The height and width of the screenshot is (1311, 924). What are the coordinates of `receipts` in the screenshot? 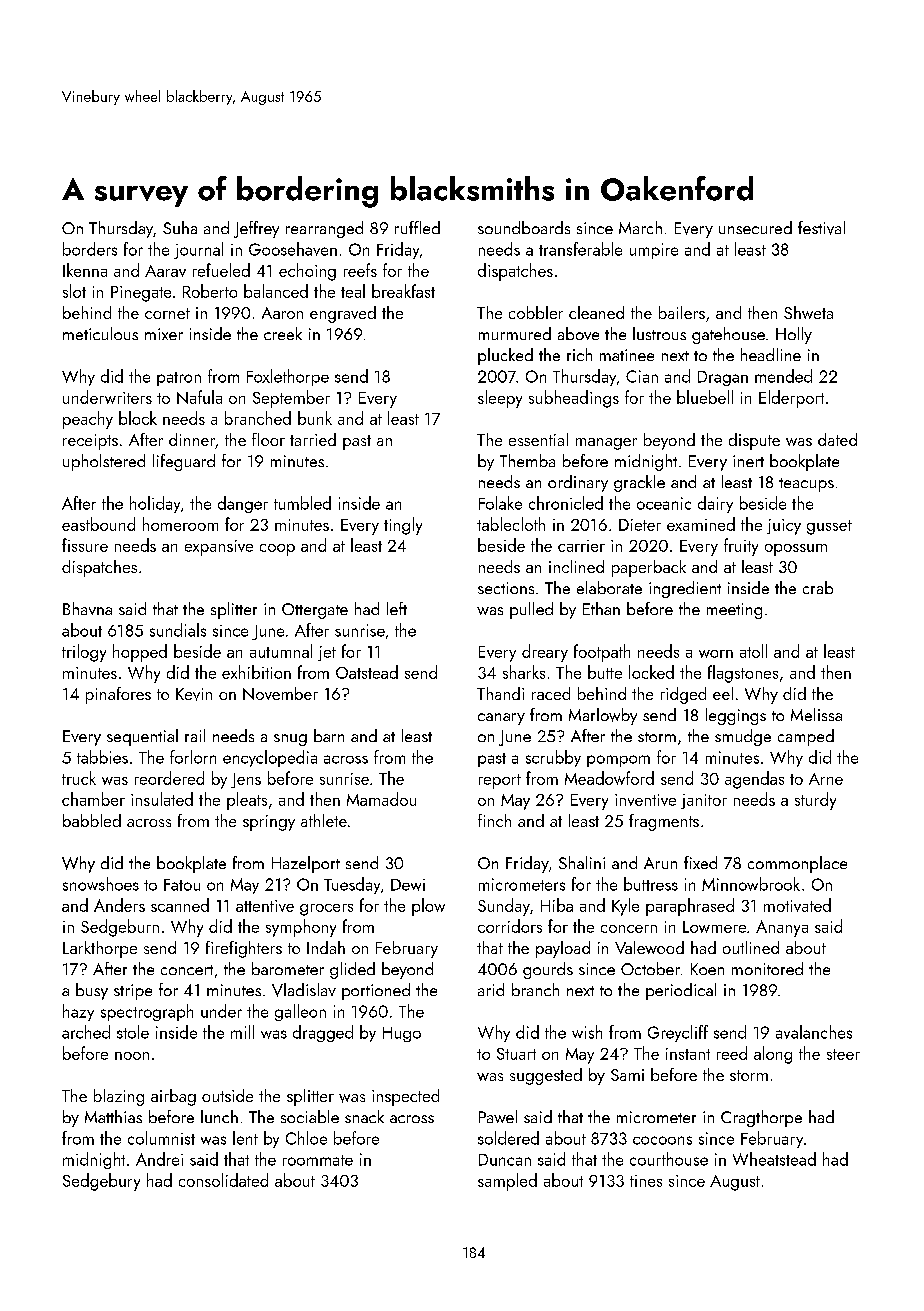 It's located at (90, 442).
